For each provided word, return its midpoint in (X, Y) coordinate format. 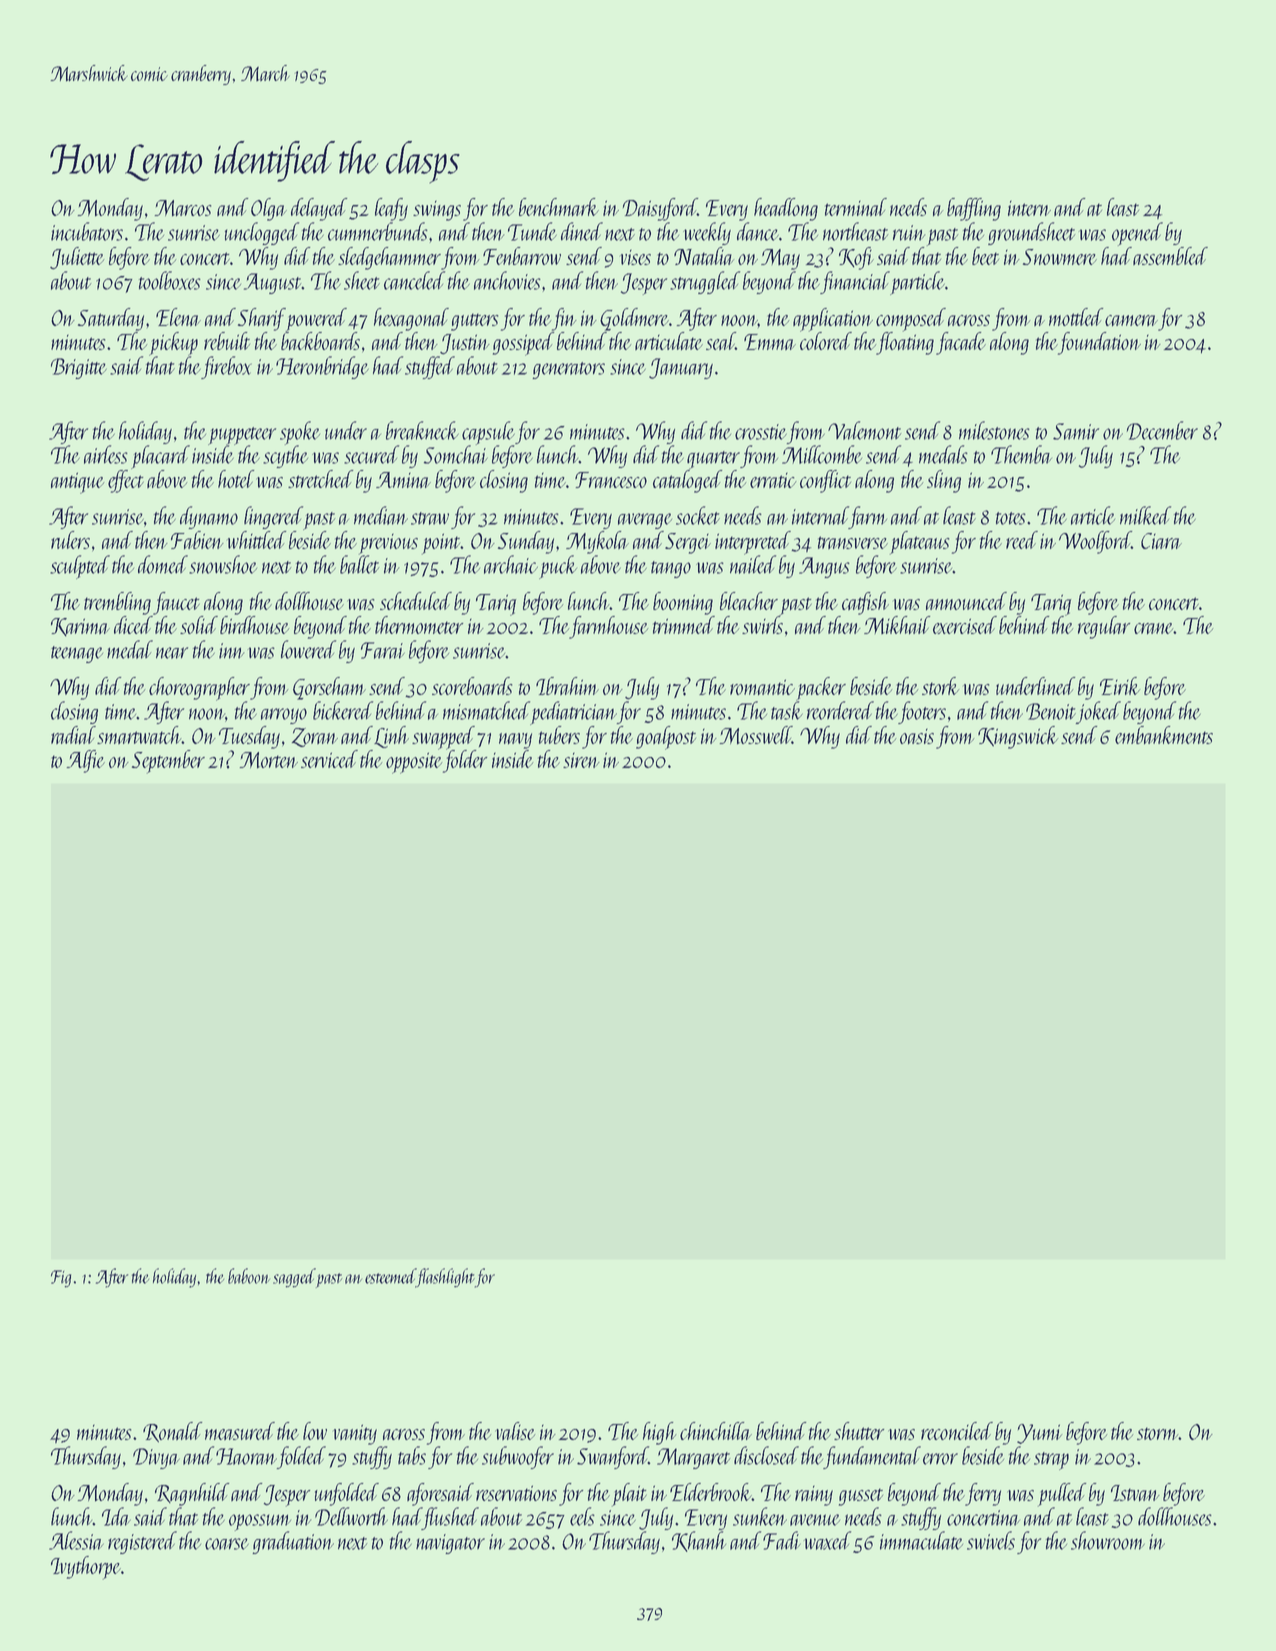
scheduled (416, 601)
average (645, 521)
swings (437, 210)
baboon (249, 1276)
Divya (156, 1458)
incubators (87, 231)
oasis (917, 736)
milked (1145, 515)
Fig (61, 1279)
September (168, 762)
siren (581, 760)
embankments (1164, 735)
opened (1137, 234)
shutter (859, 1431)
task (787, 710)
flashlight (445, 1278)
